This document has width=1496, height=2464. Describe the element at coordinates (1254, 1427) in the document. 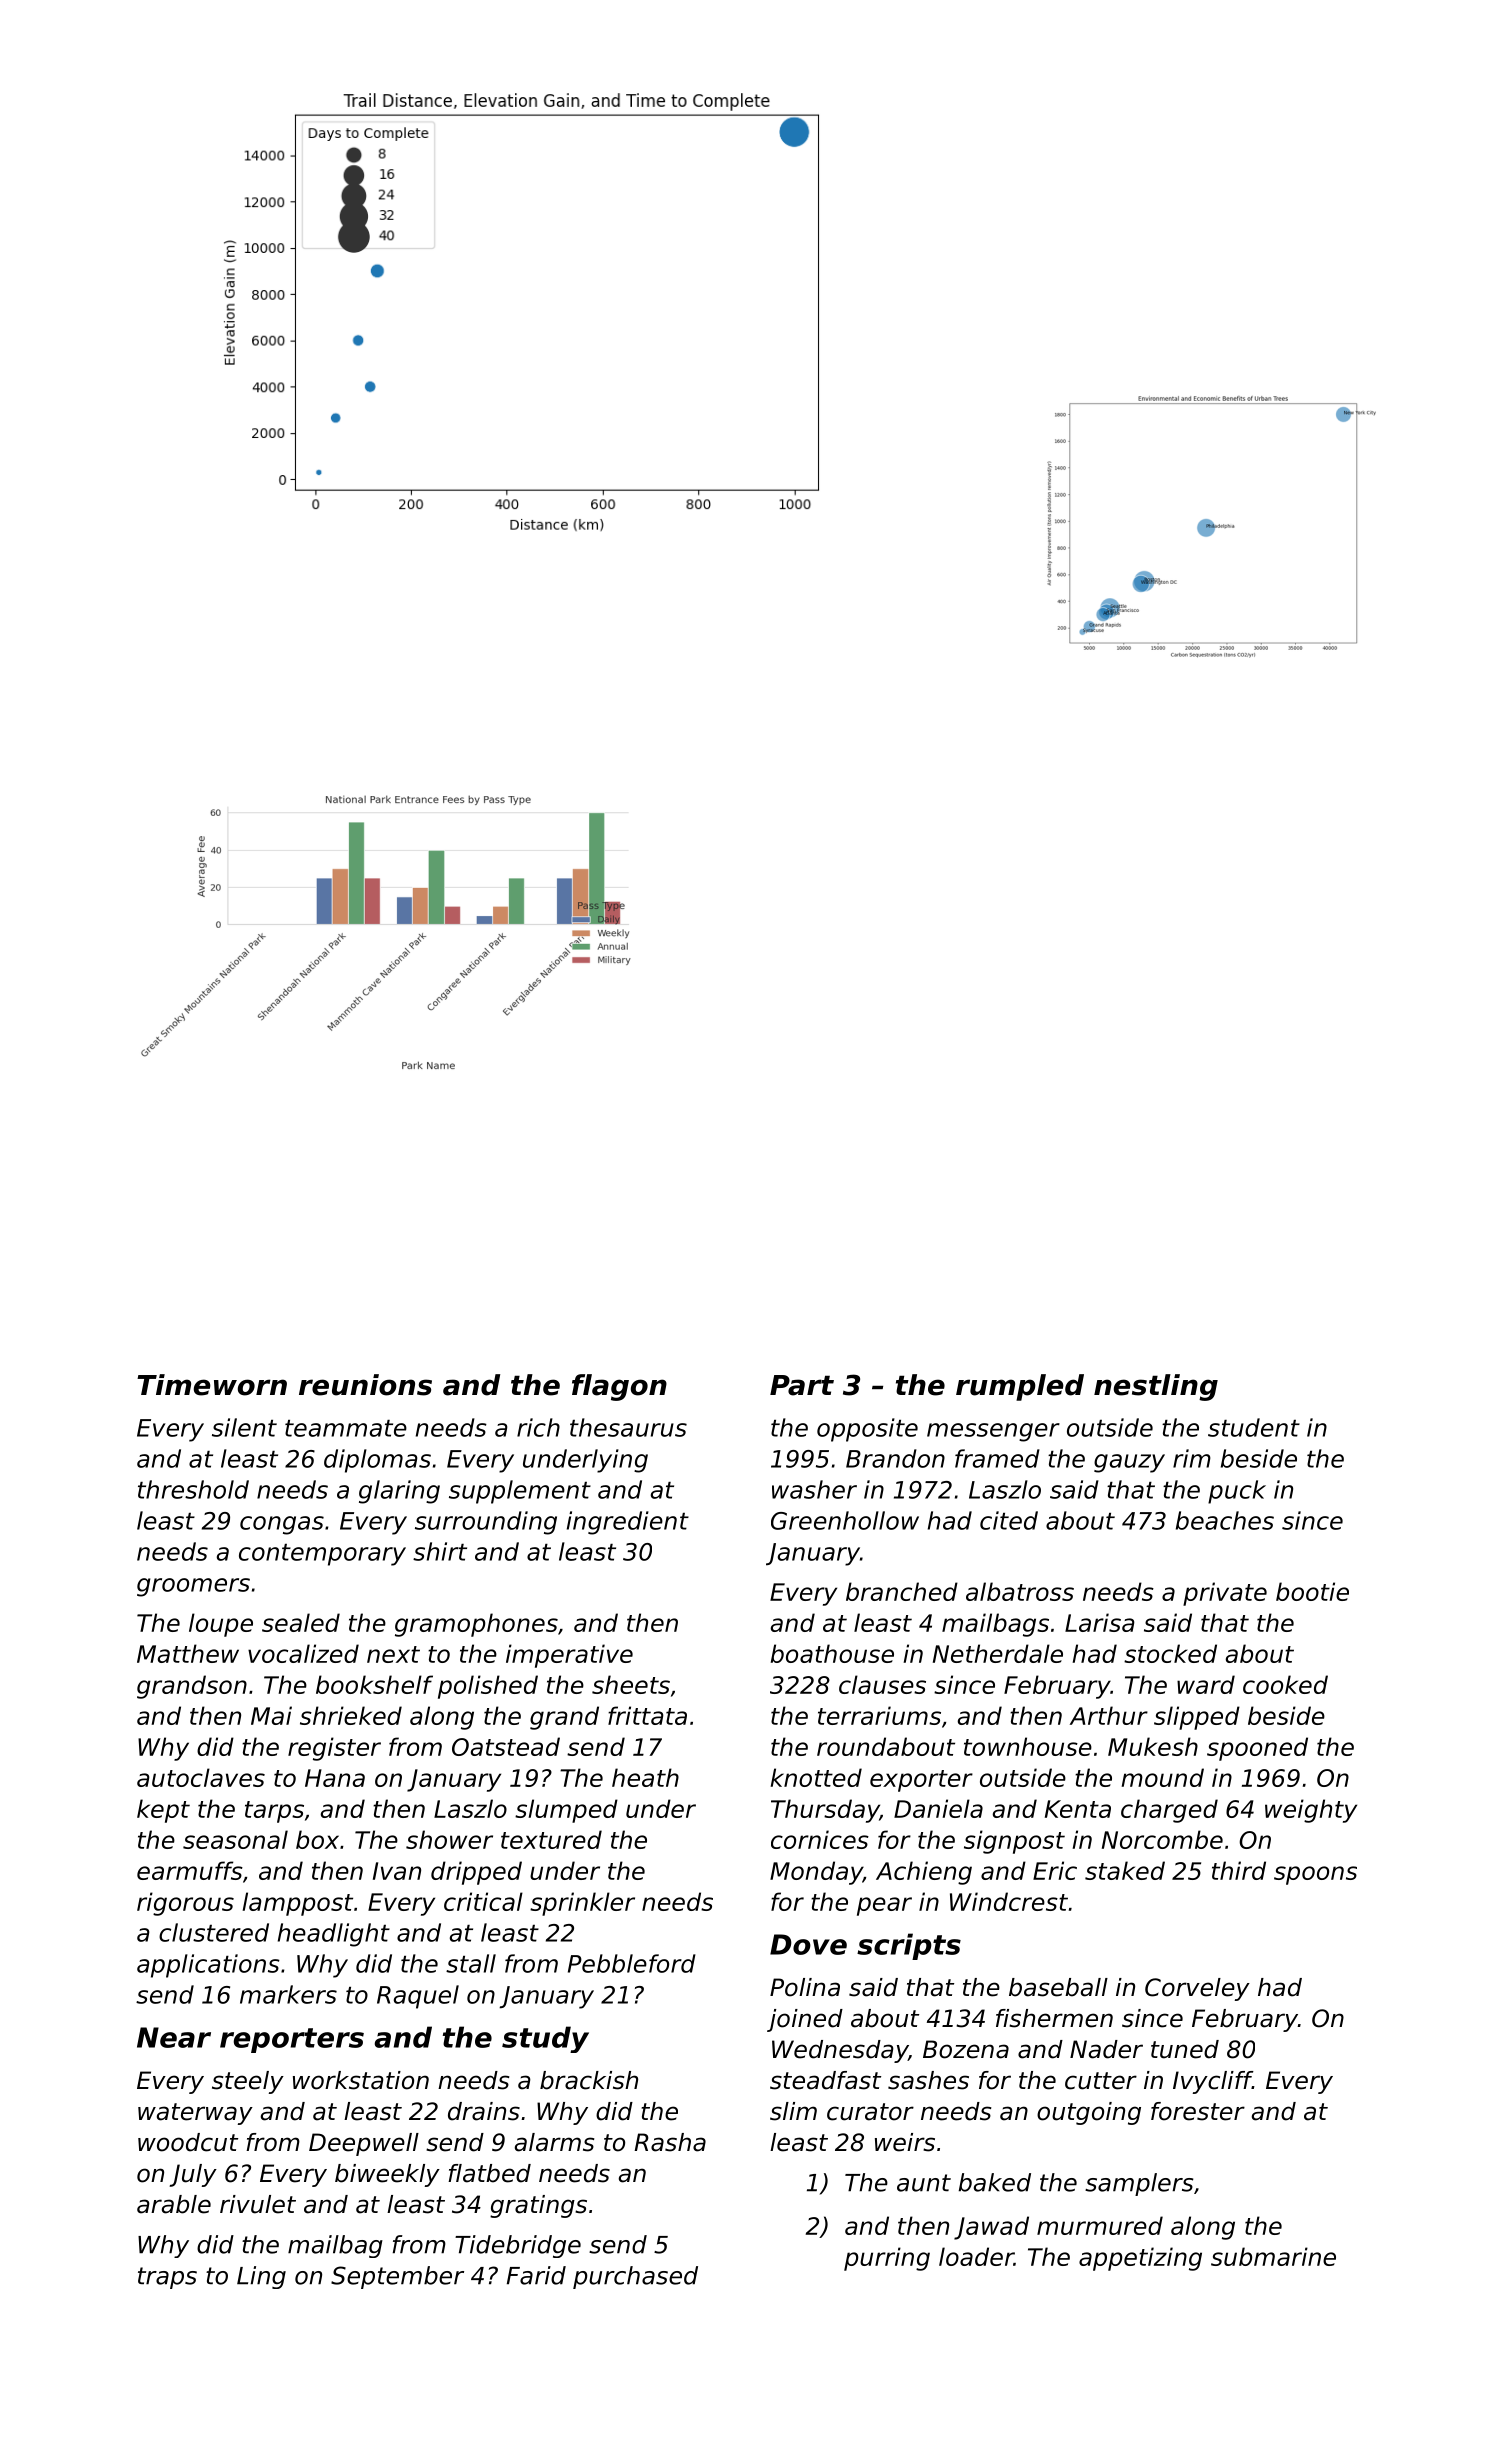

I see `student` at that location.
